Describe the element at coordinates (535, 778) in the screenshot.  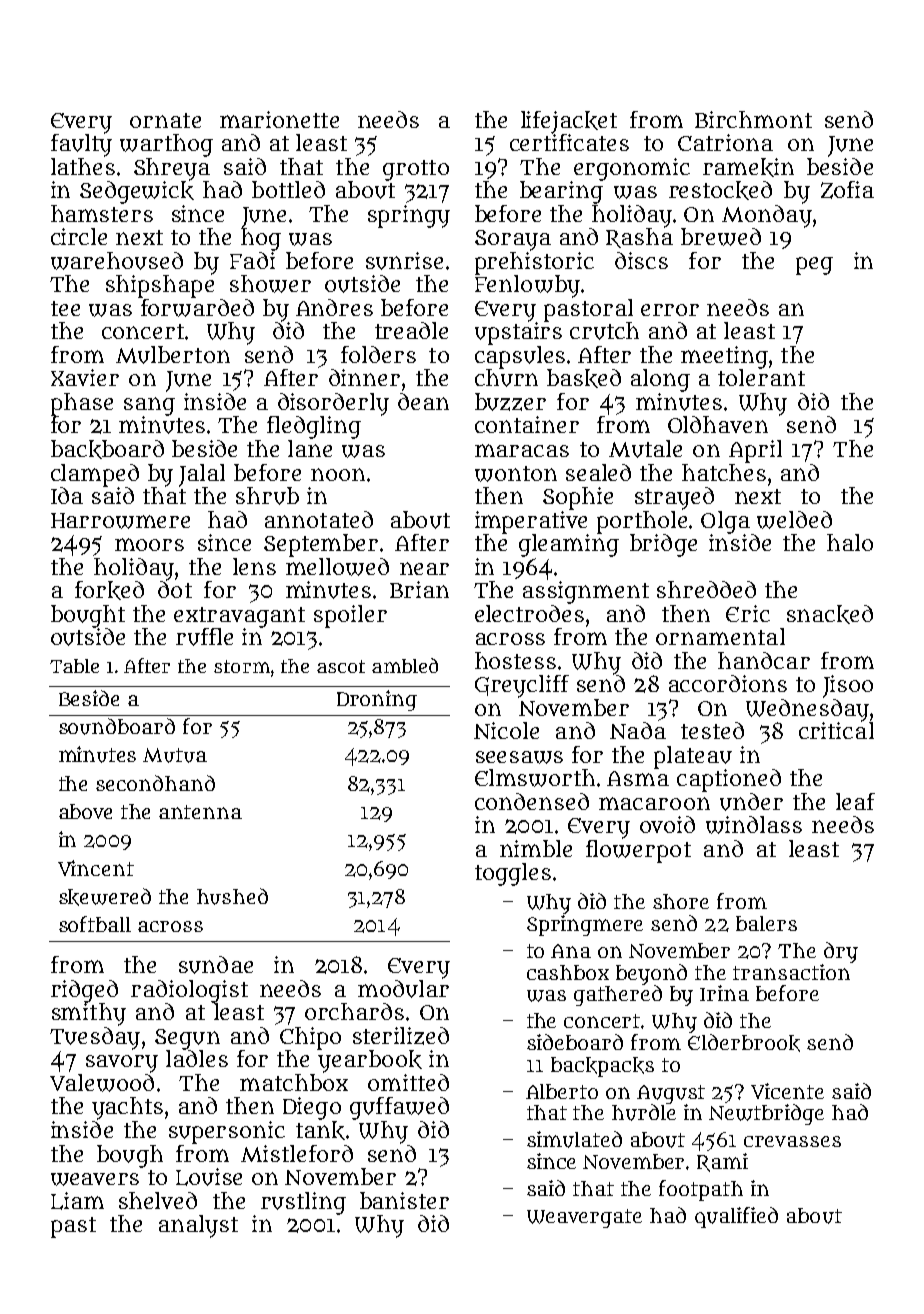
I see `Elmsworth` at that location.
